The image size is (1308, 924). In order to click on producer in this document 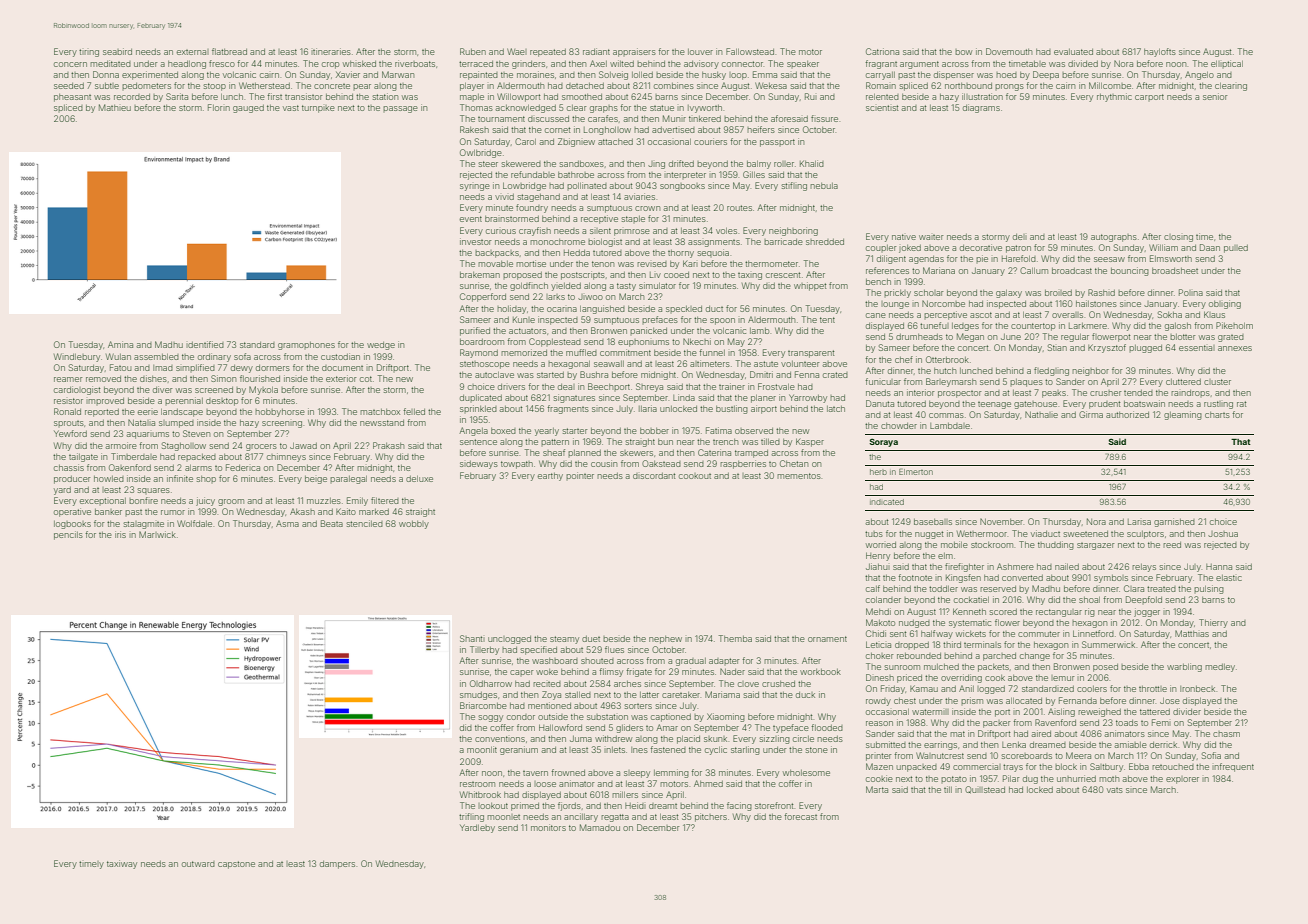, I will do `click(72, 480)`.
